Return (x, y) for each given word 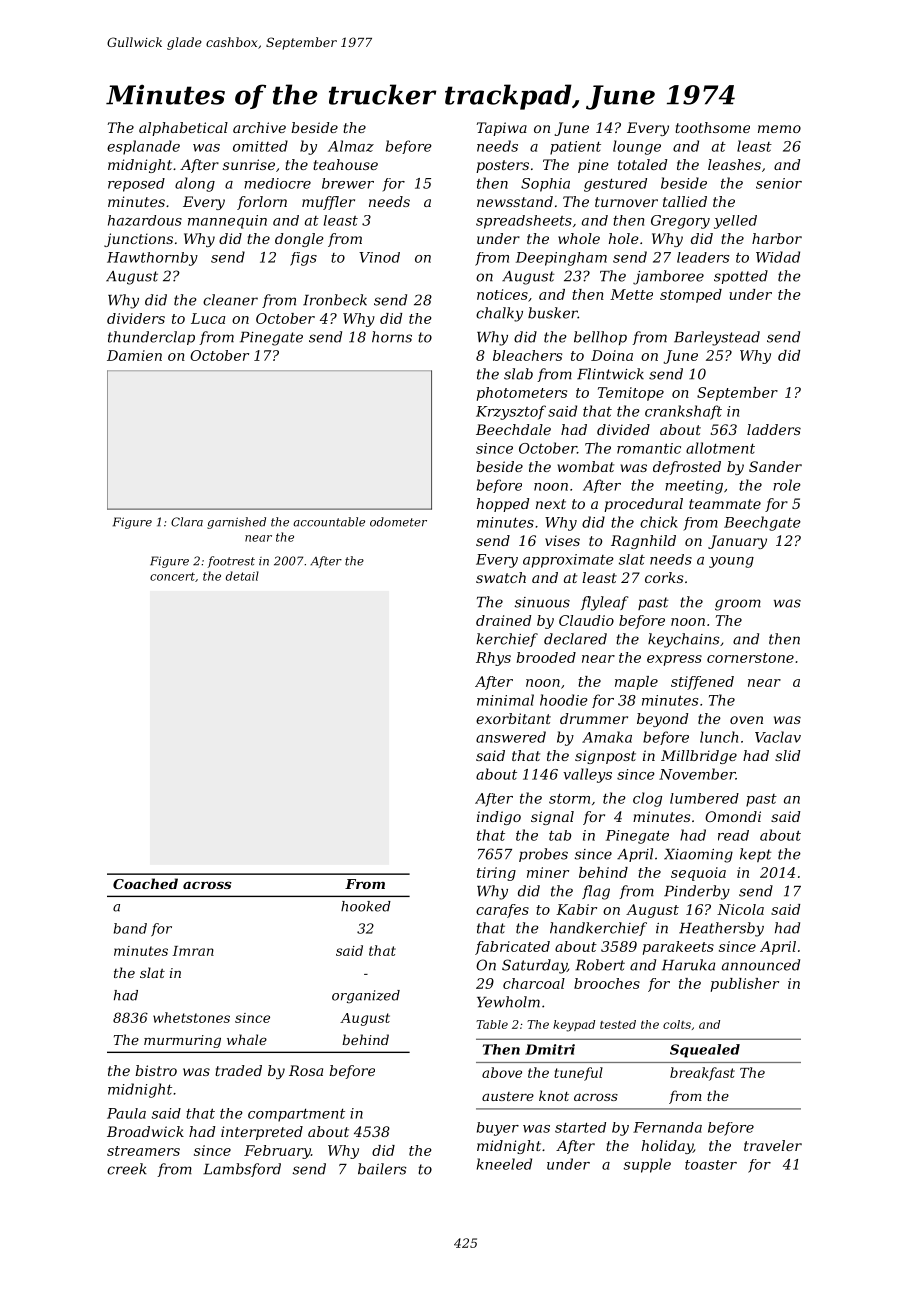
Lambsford (242, 1170)
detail (242, 576)
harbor (777, 238)
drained (503, 620)
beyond (662, 720)
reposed (136, 185)
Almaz (351, 146)
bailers (382, 1169)
